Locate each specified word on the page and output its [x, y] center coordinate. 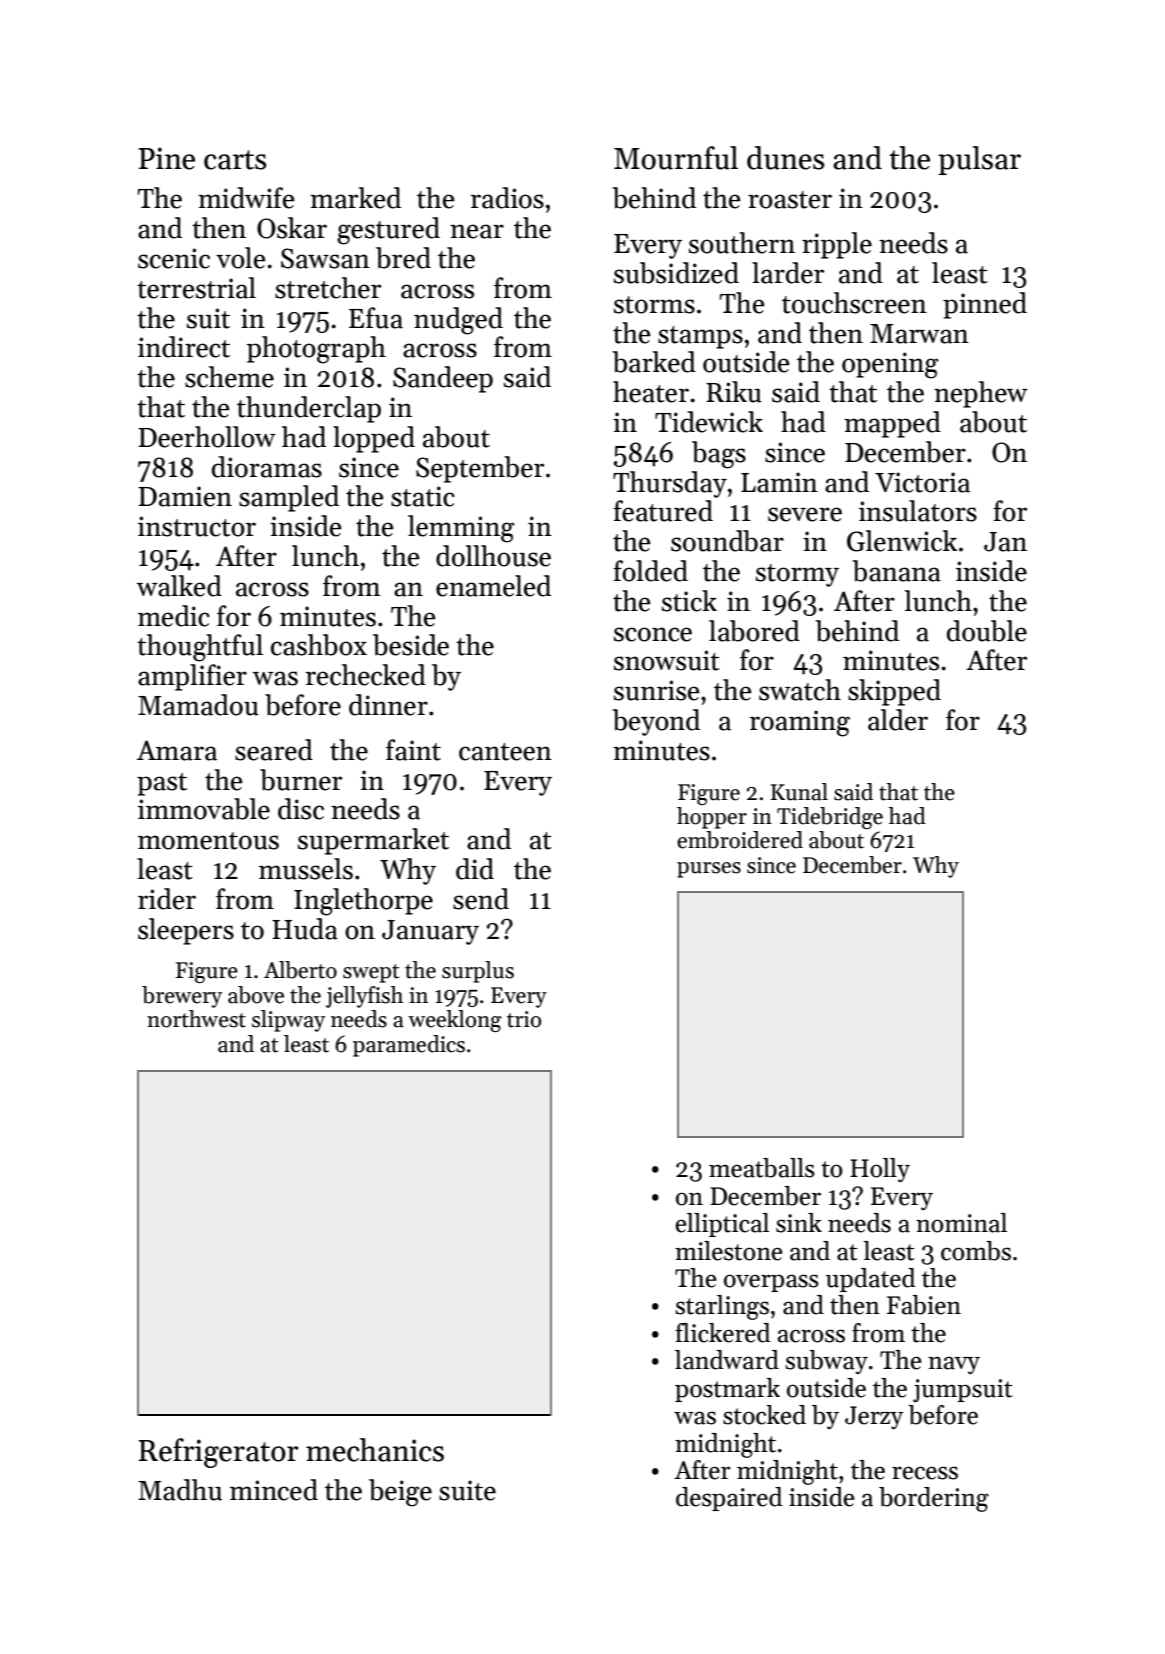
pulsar [979, 160]
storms [654, 305]
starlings [722, 1307]
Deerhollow [207, 437]
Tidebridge [830, 818]
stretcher [328, 288]
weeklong [455, 1021]
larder [788, 273]
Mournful [676, 158]
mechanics [375, 1450]
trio [524, 1019]
